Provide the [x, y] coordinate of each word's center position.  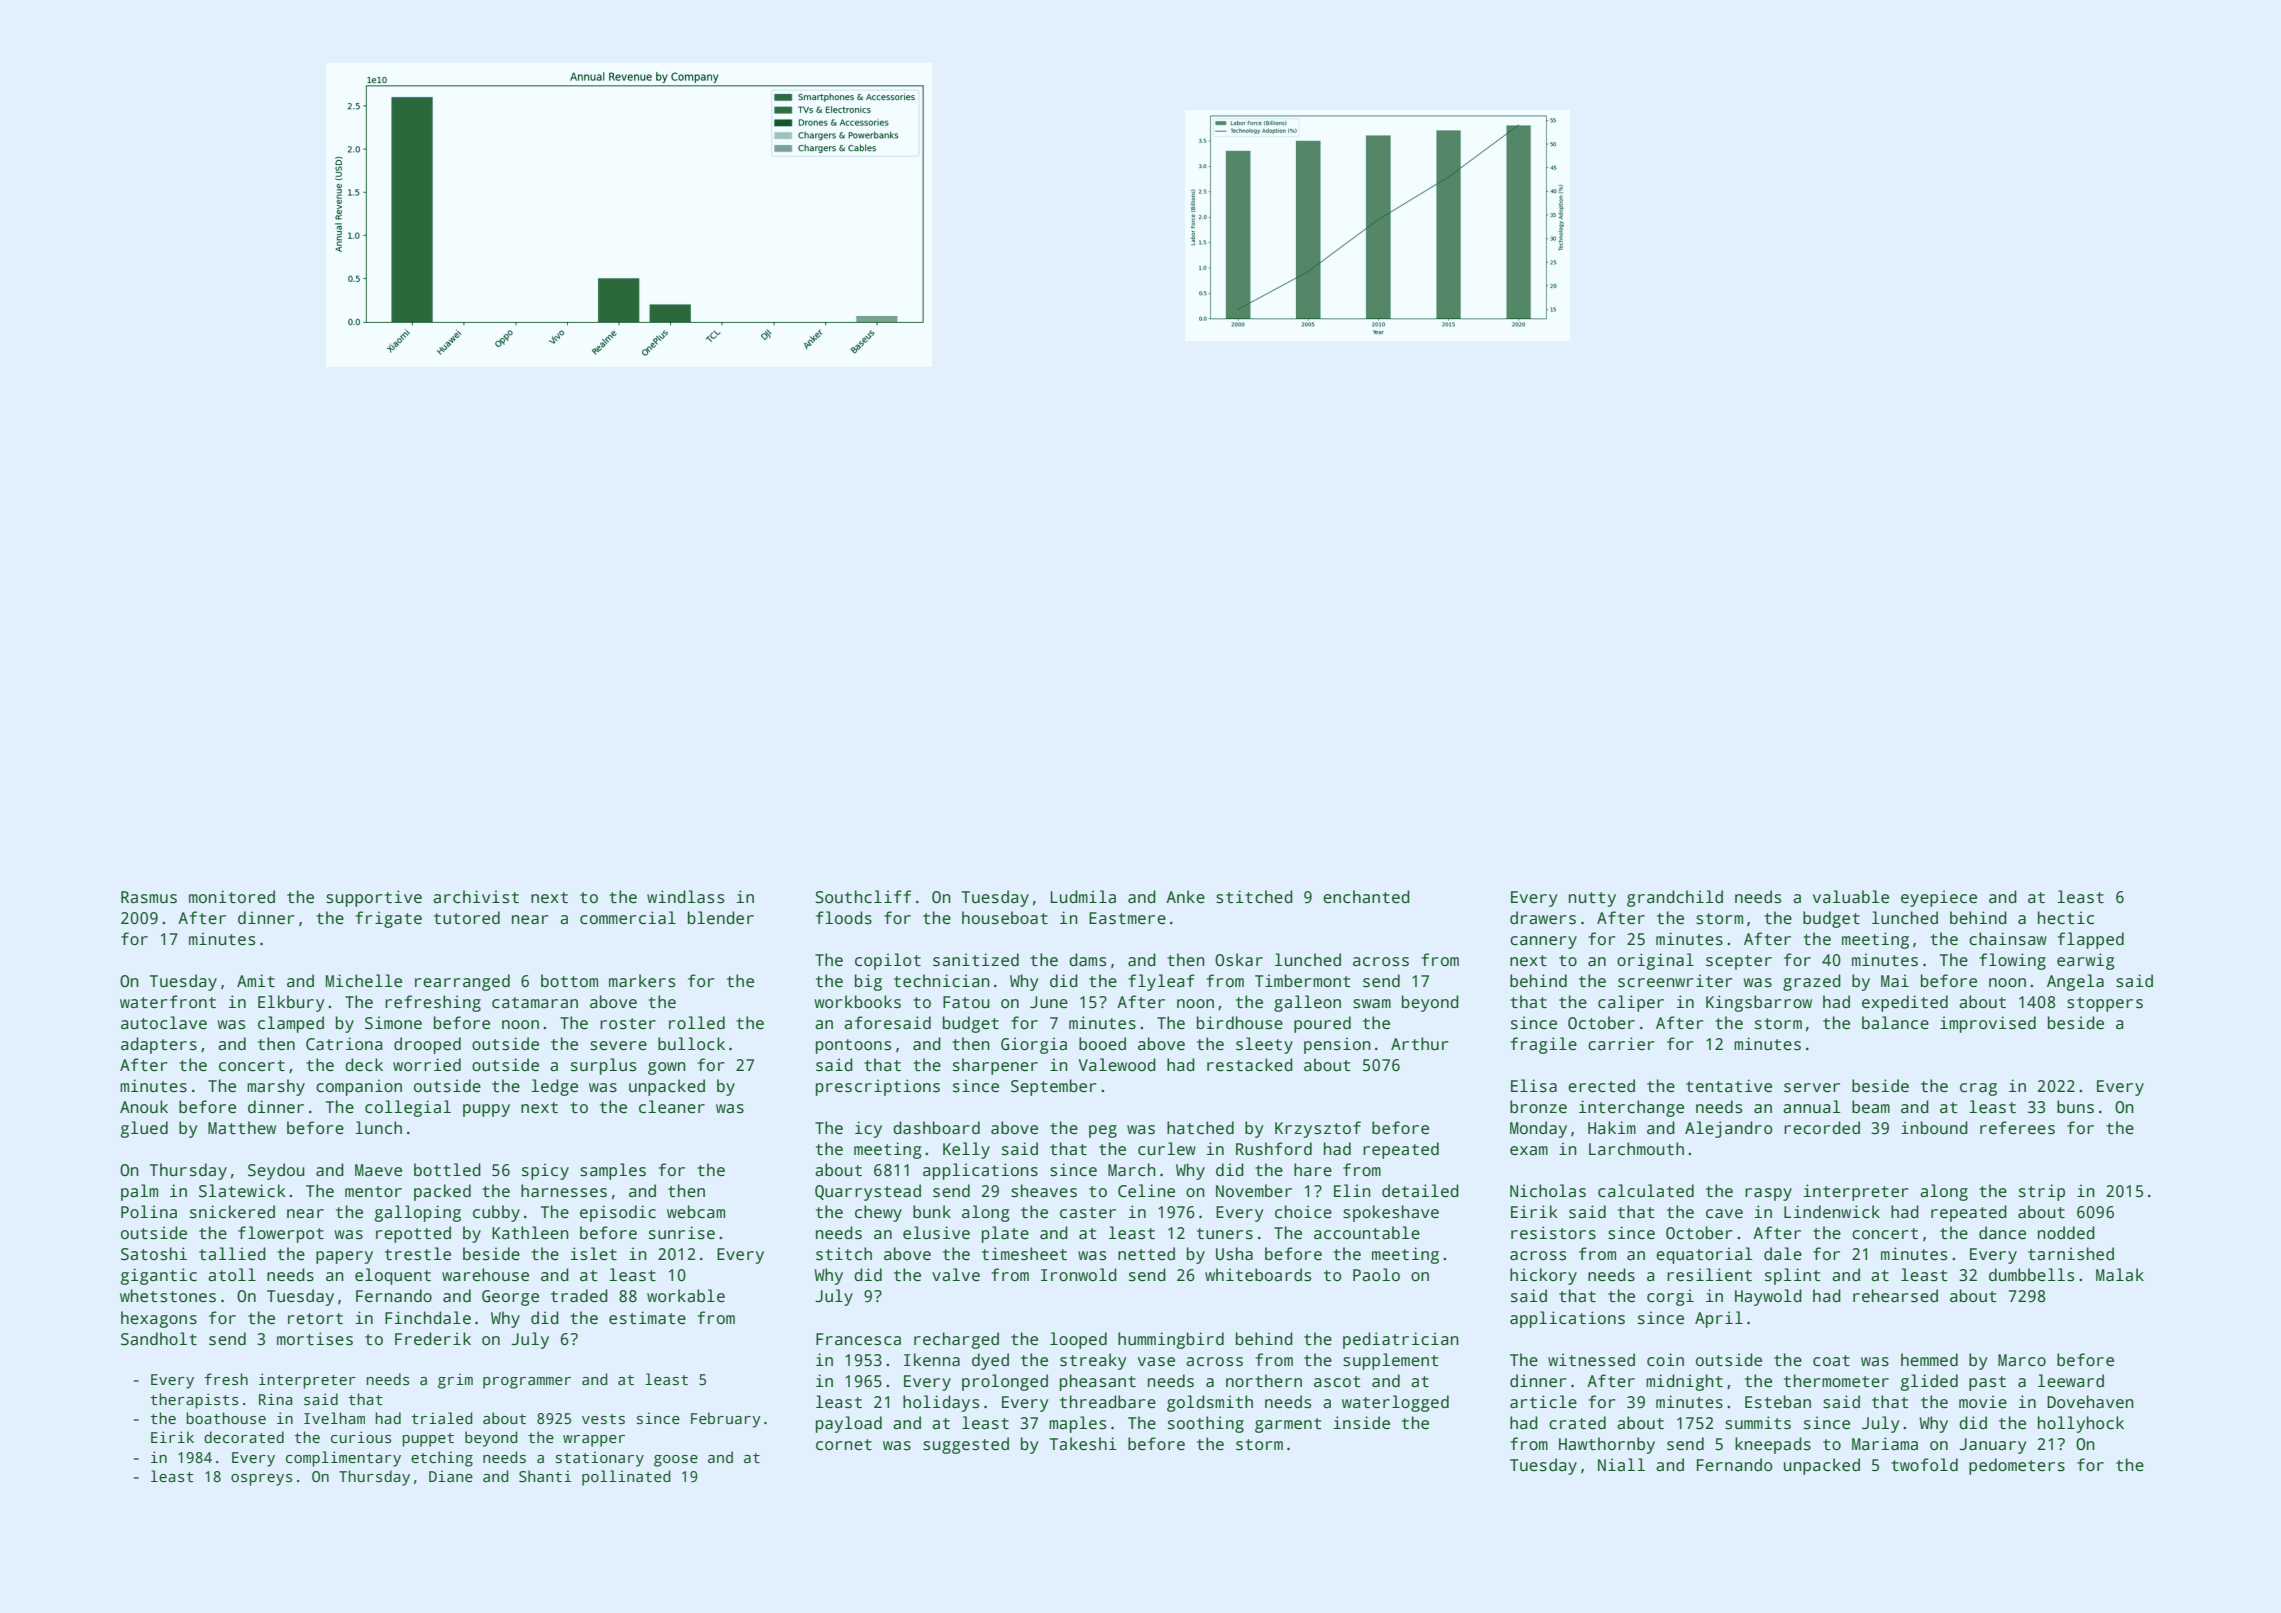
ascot [1337, 1382]
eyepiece [1939, 898]
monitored [232, 896]
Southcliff [863, 897]
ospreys [261, 1480]
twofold [1924, 1465]
